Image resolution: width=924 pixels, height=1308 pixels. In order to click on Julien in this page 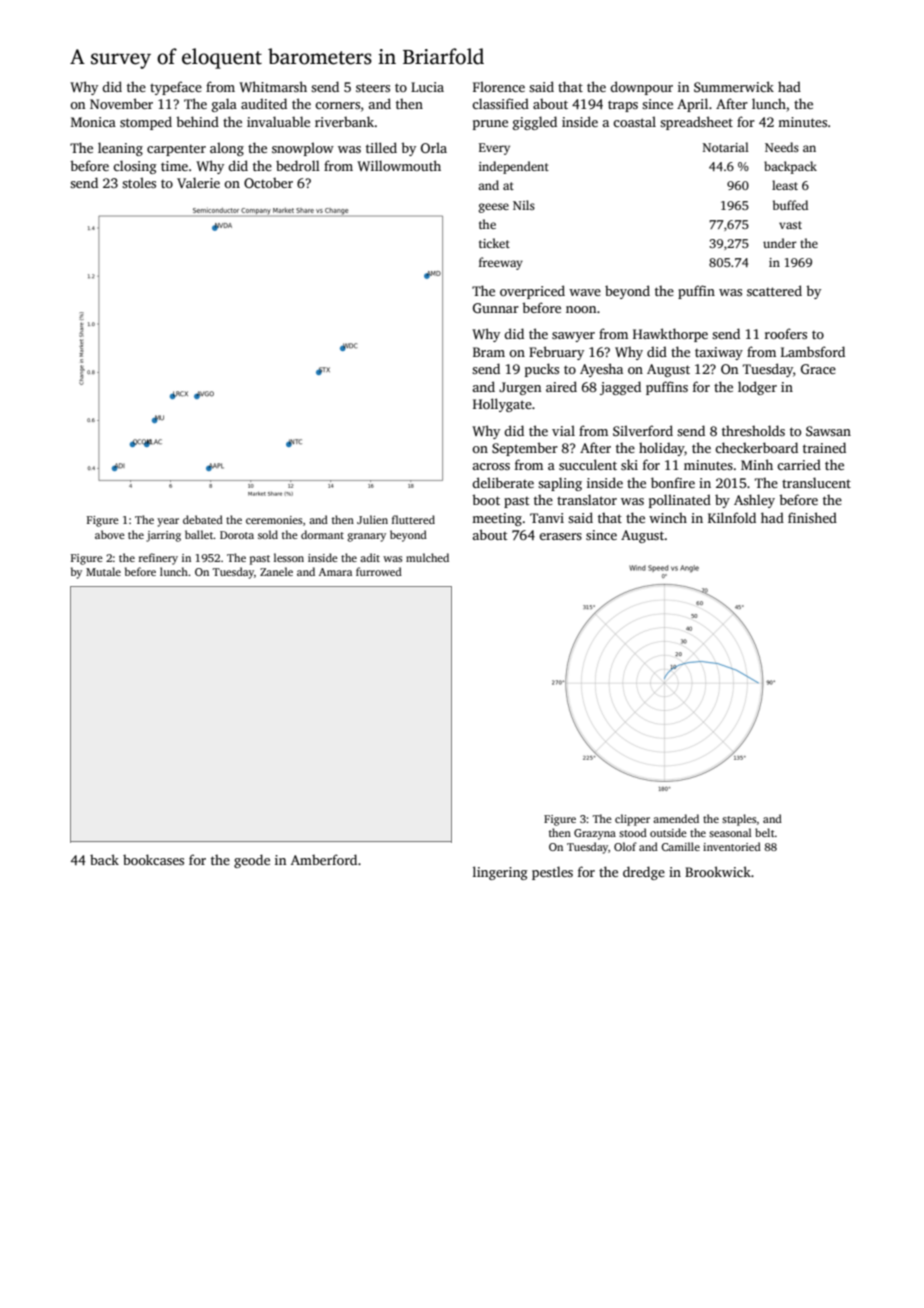, I will do `click(372, 519)`.
